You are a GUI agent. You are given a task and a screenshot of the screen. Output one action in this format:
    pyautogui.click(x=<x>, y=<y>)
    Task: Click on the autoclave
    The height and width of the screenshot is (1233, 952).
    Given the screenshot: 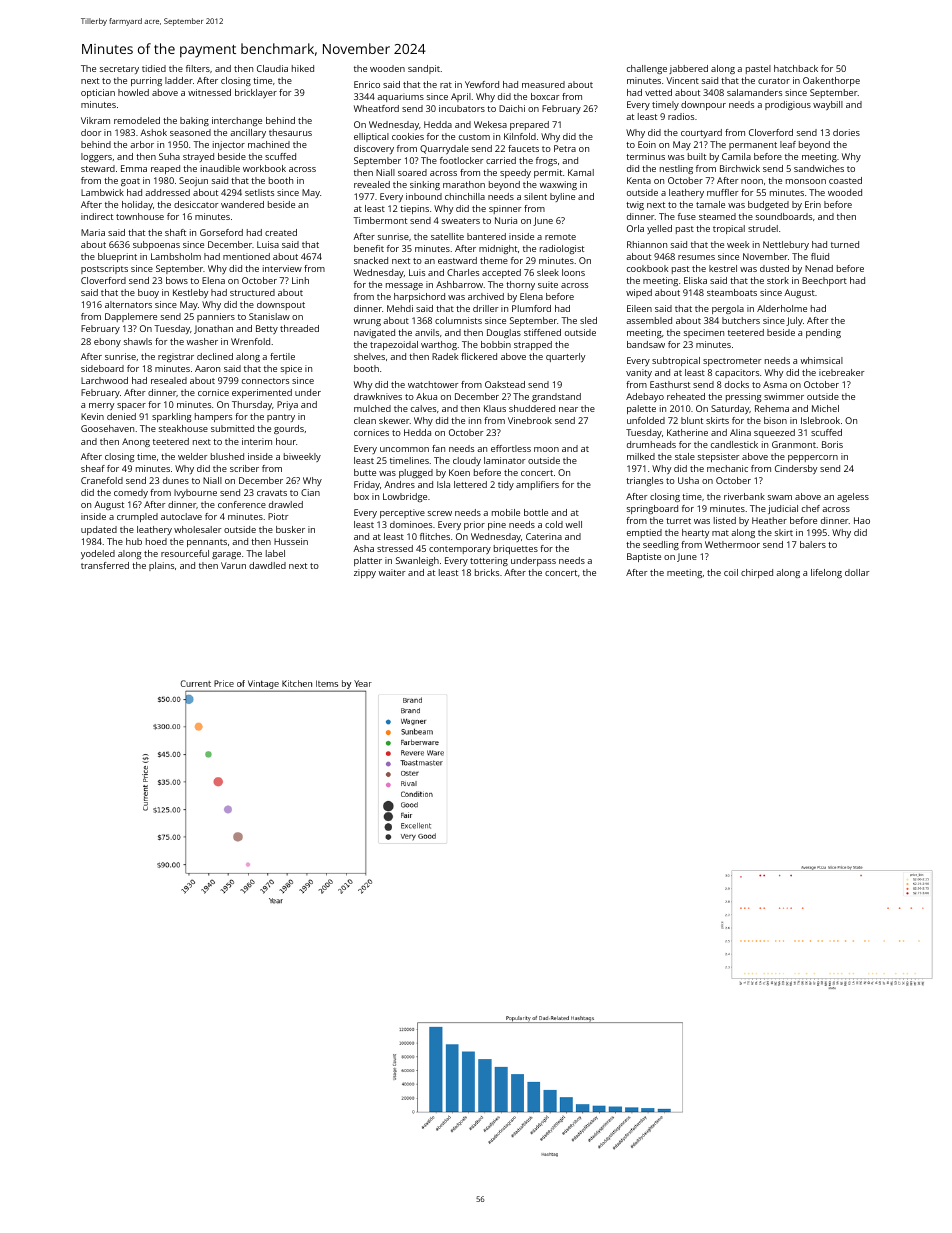 What is the action you would take?
    pyautogui.click(x=181, y=516)
